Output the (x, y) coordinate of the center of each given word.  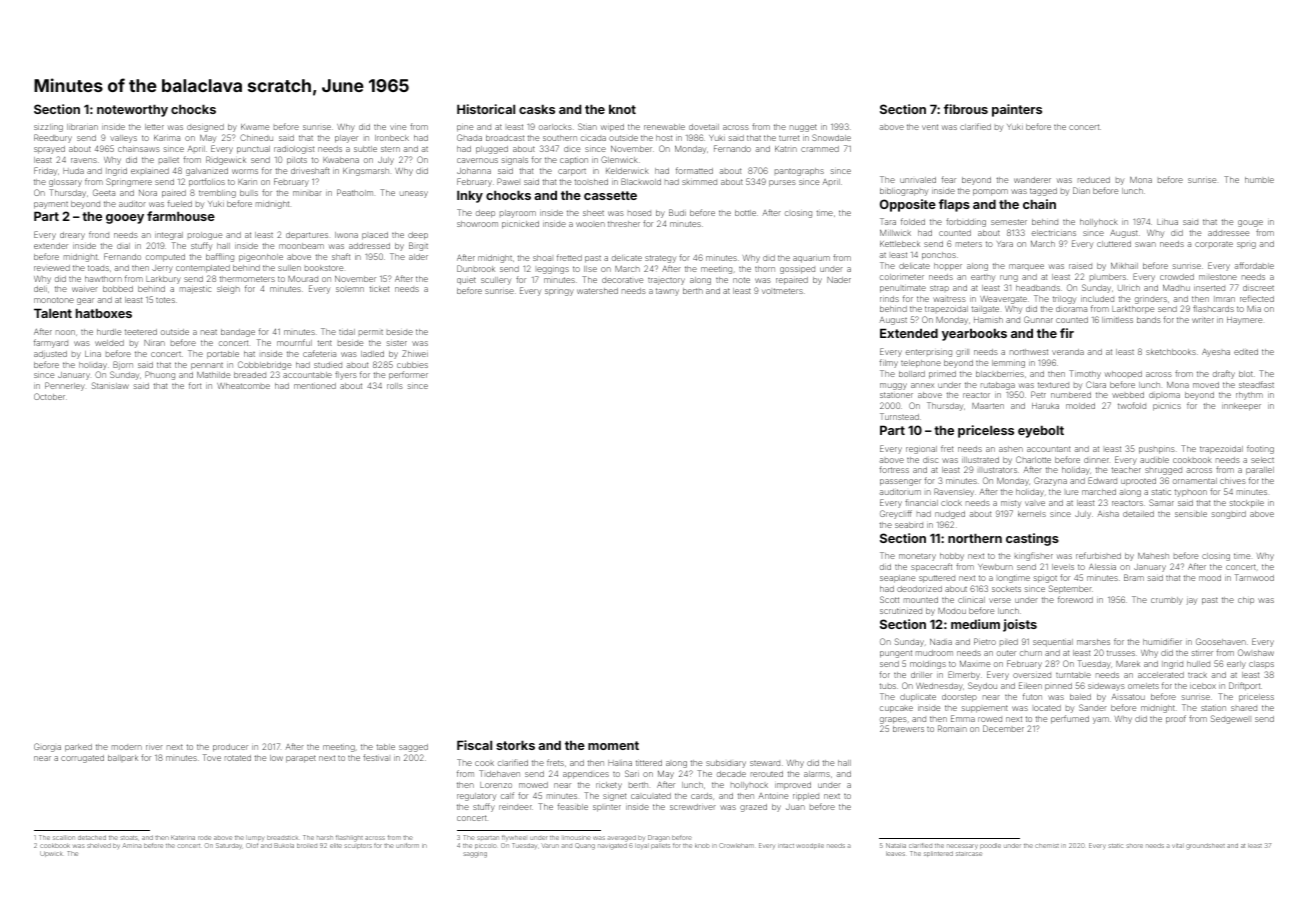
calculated (651, 796)
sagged (413, 748)
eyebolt (1041, 431)
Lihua (1167, 222)
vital (1178, 845)
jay (1192, 601)
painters (1017, 110)
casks (537, 109)
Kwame (255, 127)
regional (921, 450)
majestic (195, 290)
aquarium (811, 259)
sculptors (358, 846)
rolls (395, 386)
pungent (896, 654)
